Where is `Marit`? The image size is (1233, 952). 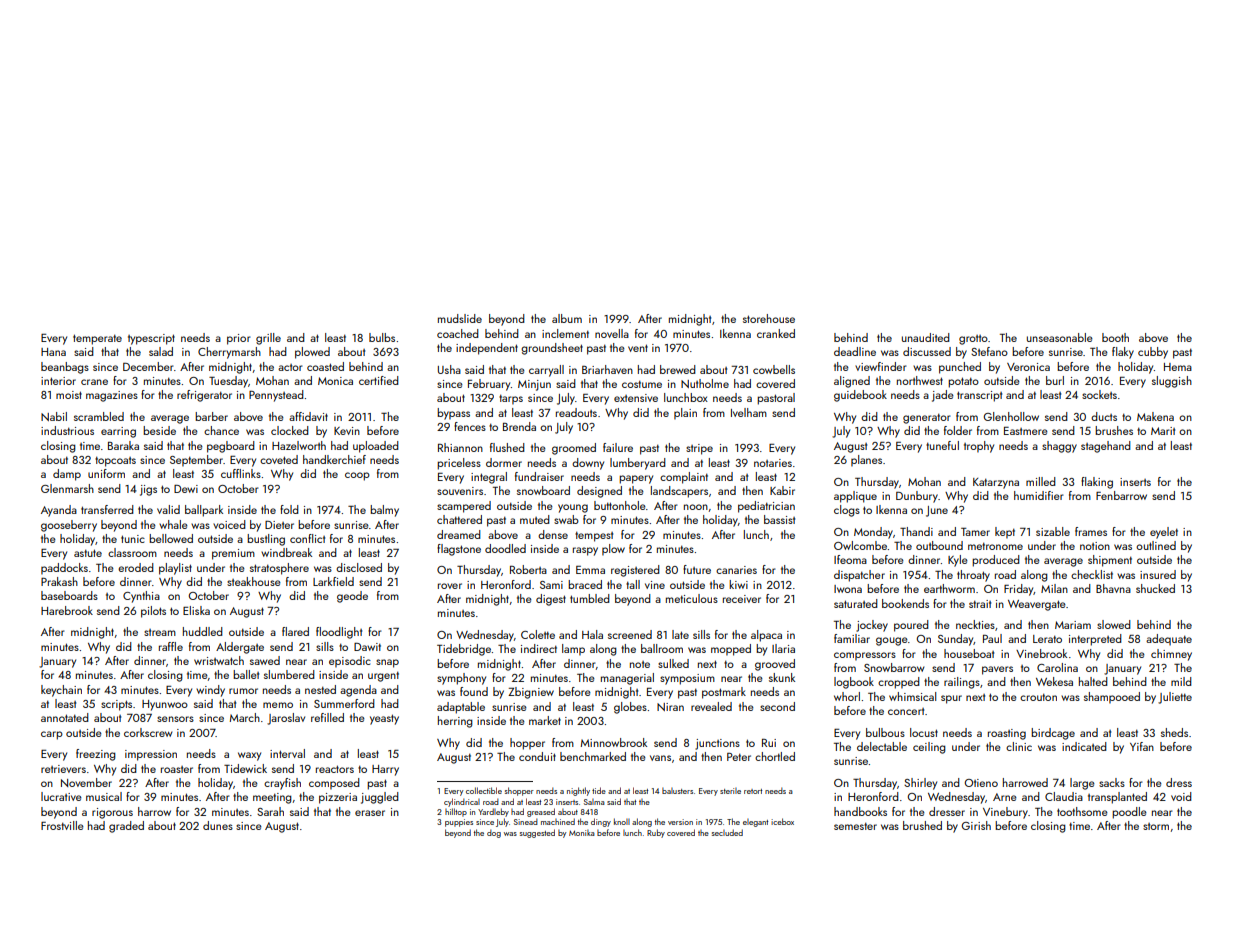 Marit is located at coordinates (1163, 431).
